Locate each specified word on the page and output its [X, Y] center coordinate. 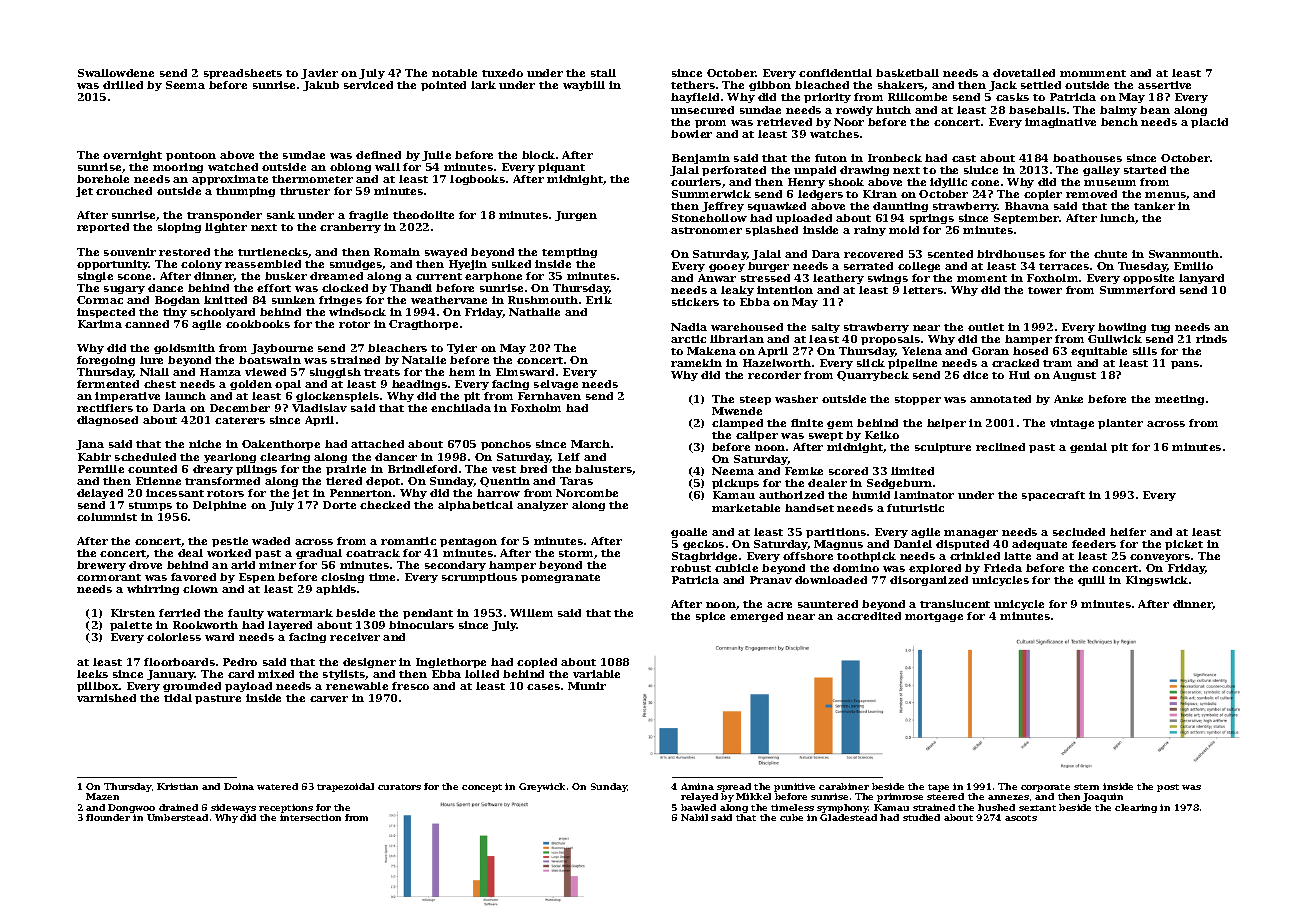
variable [596, 674]
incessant [175, 493]
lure [151, 360]
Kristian [177, 786]
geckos [703, 545]
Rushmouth [543, 300]
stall [603, 73]
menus [1165, 195]
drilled [123, 85]
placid [1209, 123]
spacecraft [1053, 496]
